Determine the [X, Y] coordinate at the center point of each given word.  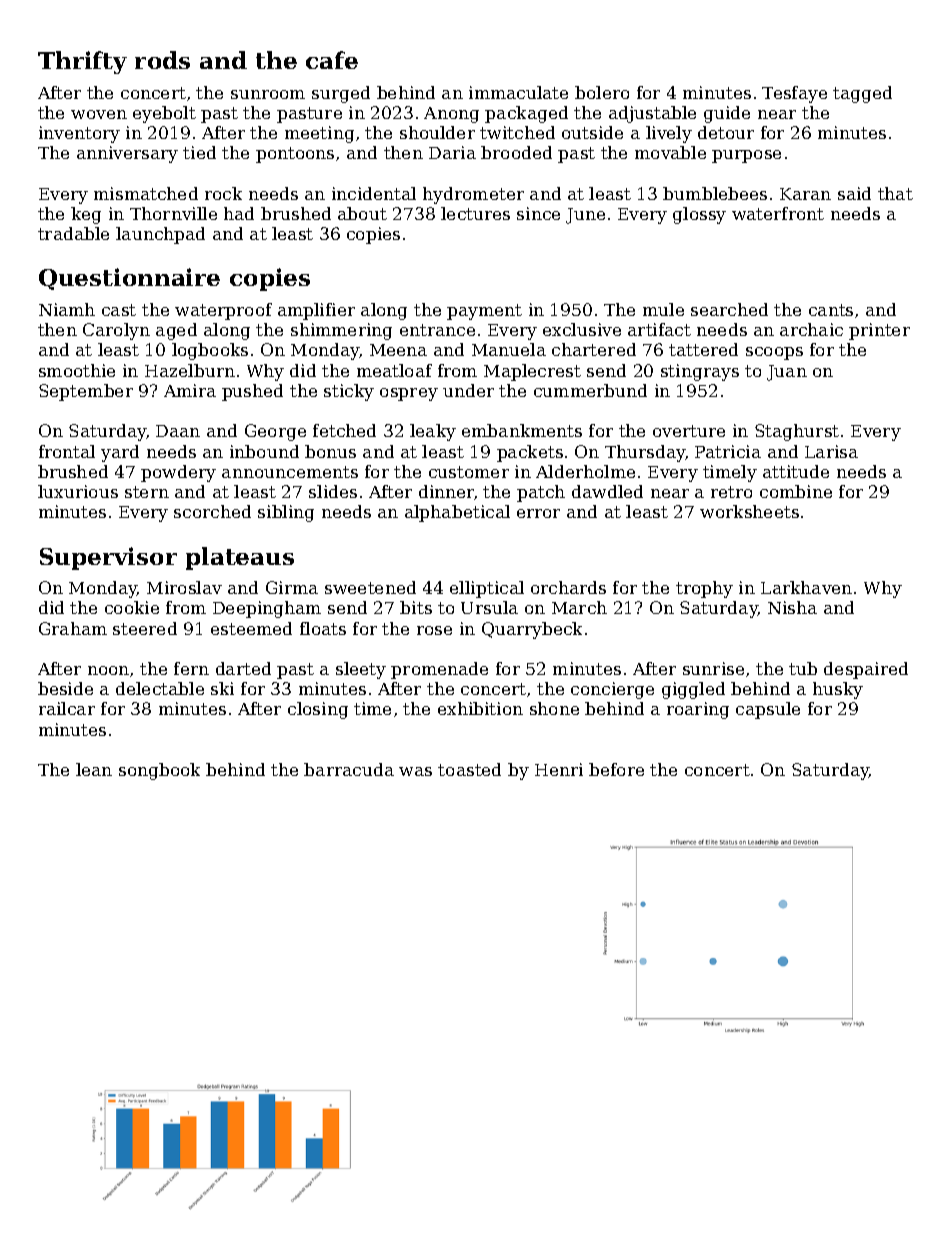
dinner [446, 491]
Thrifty [82, 62]
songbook [159, 771]
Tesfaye [794, 94]
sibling [286, 513]
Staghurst [797, 432]
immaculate [518, 92]
